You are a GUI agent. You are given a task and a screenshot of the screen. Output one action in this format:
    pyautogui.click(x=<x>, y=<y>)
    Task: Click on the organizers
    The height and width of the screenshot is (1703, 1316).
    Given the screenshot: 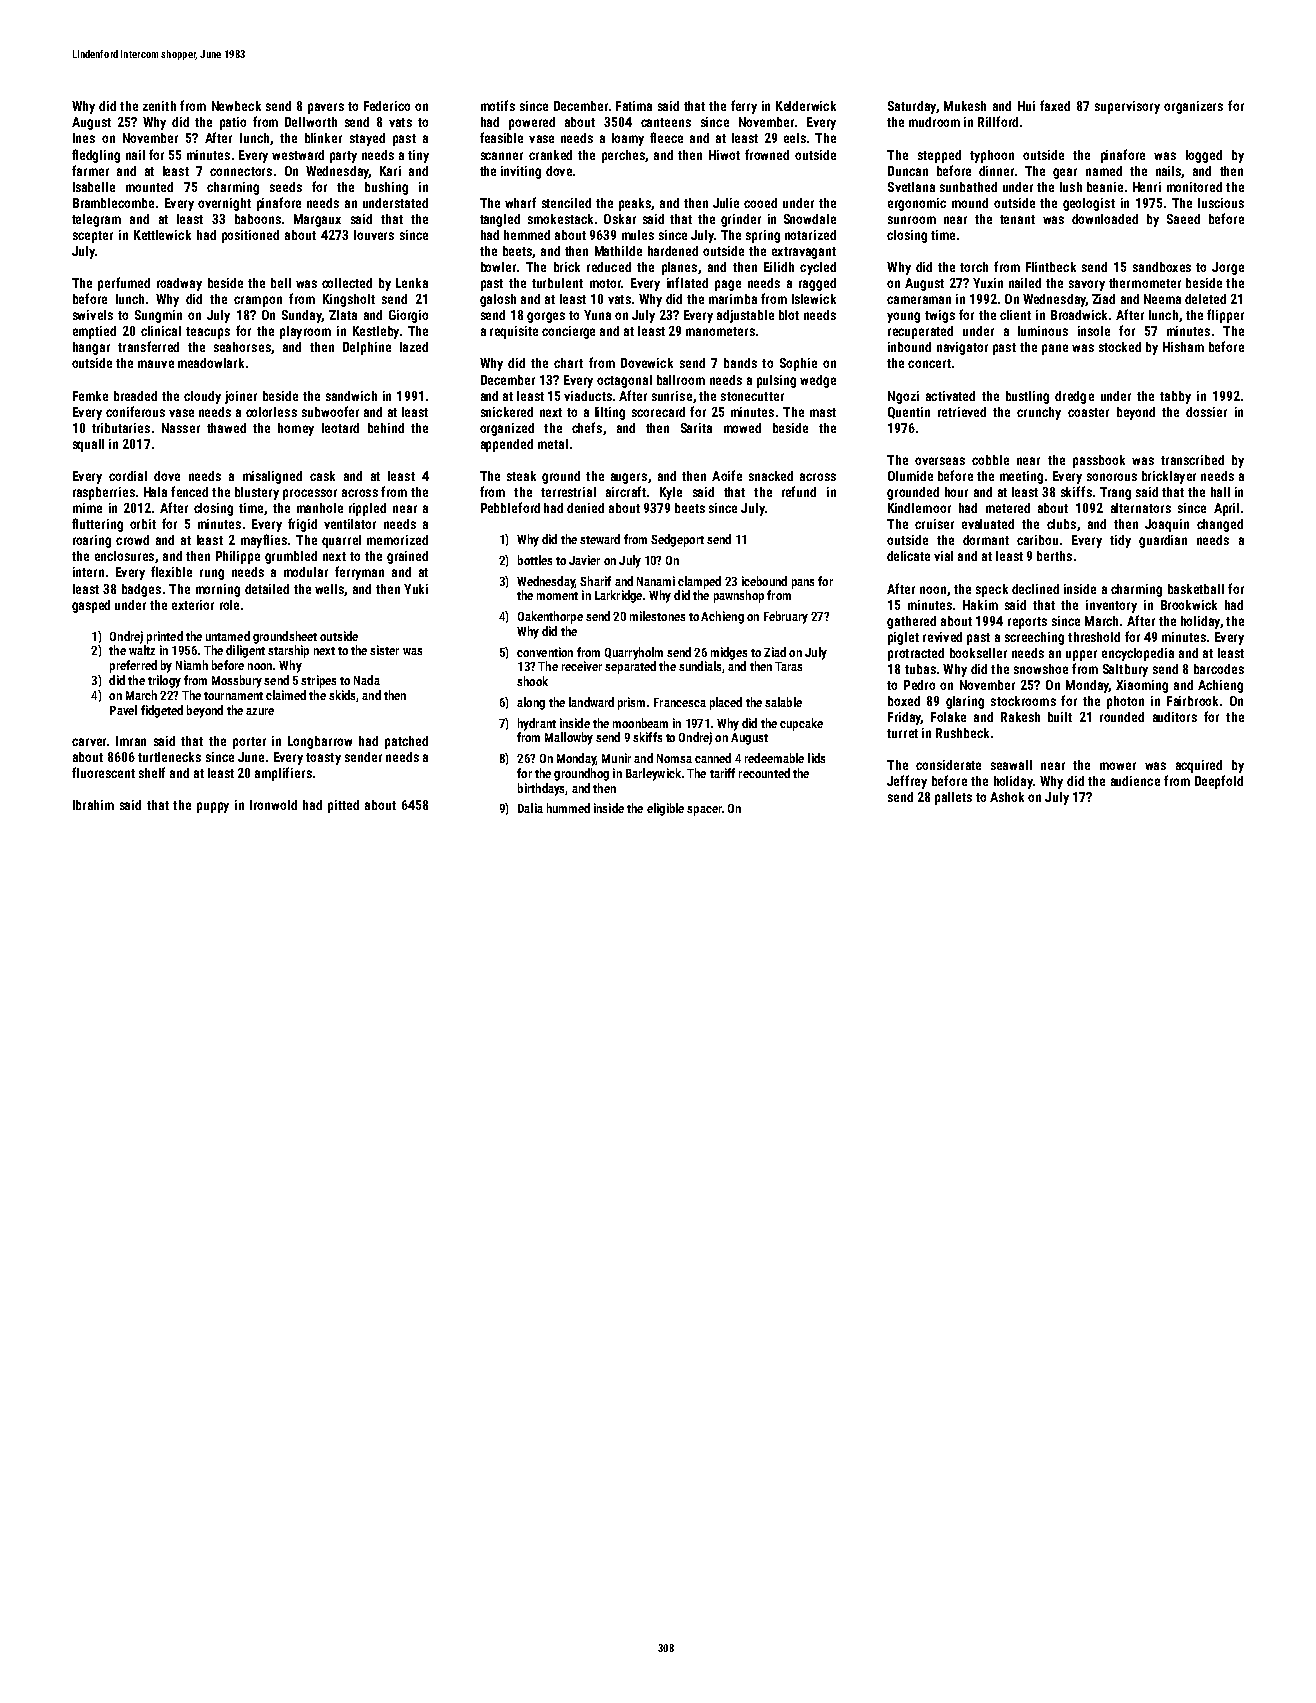 What is the action you would take?
    pyautogui.click(x=1193, y=107)
